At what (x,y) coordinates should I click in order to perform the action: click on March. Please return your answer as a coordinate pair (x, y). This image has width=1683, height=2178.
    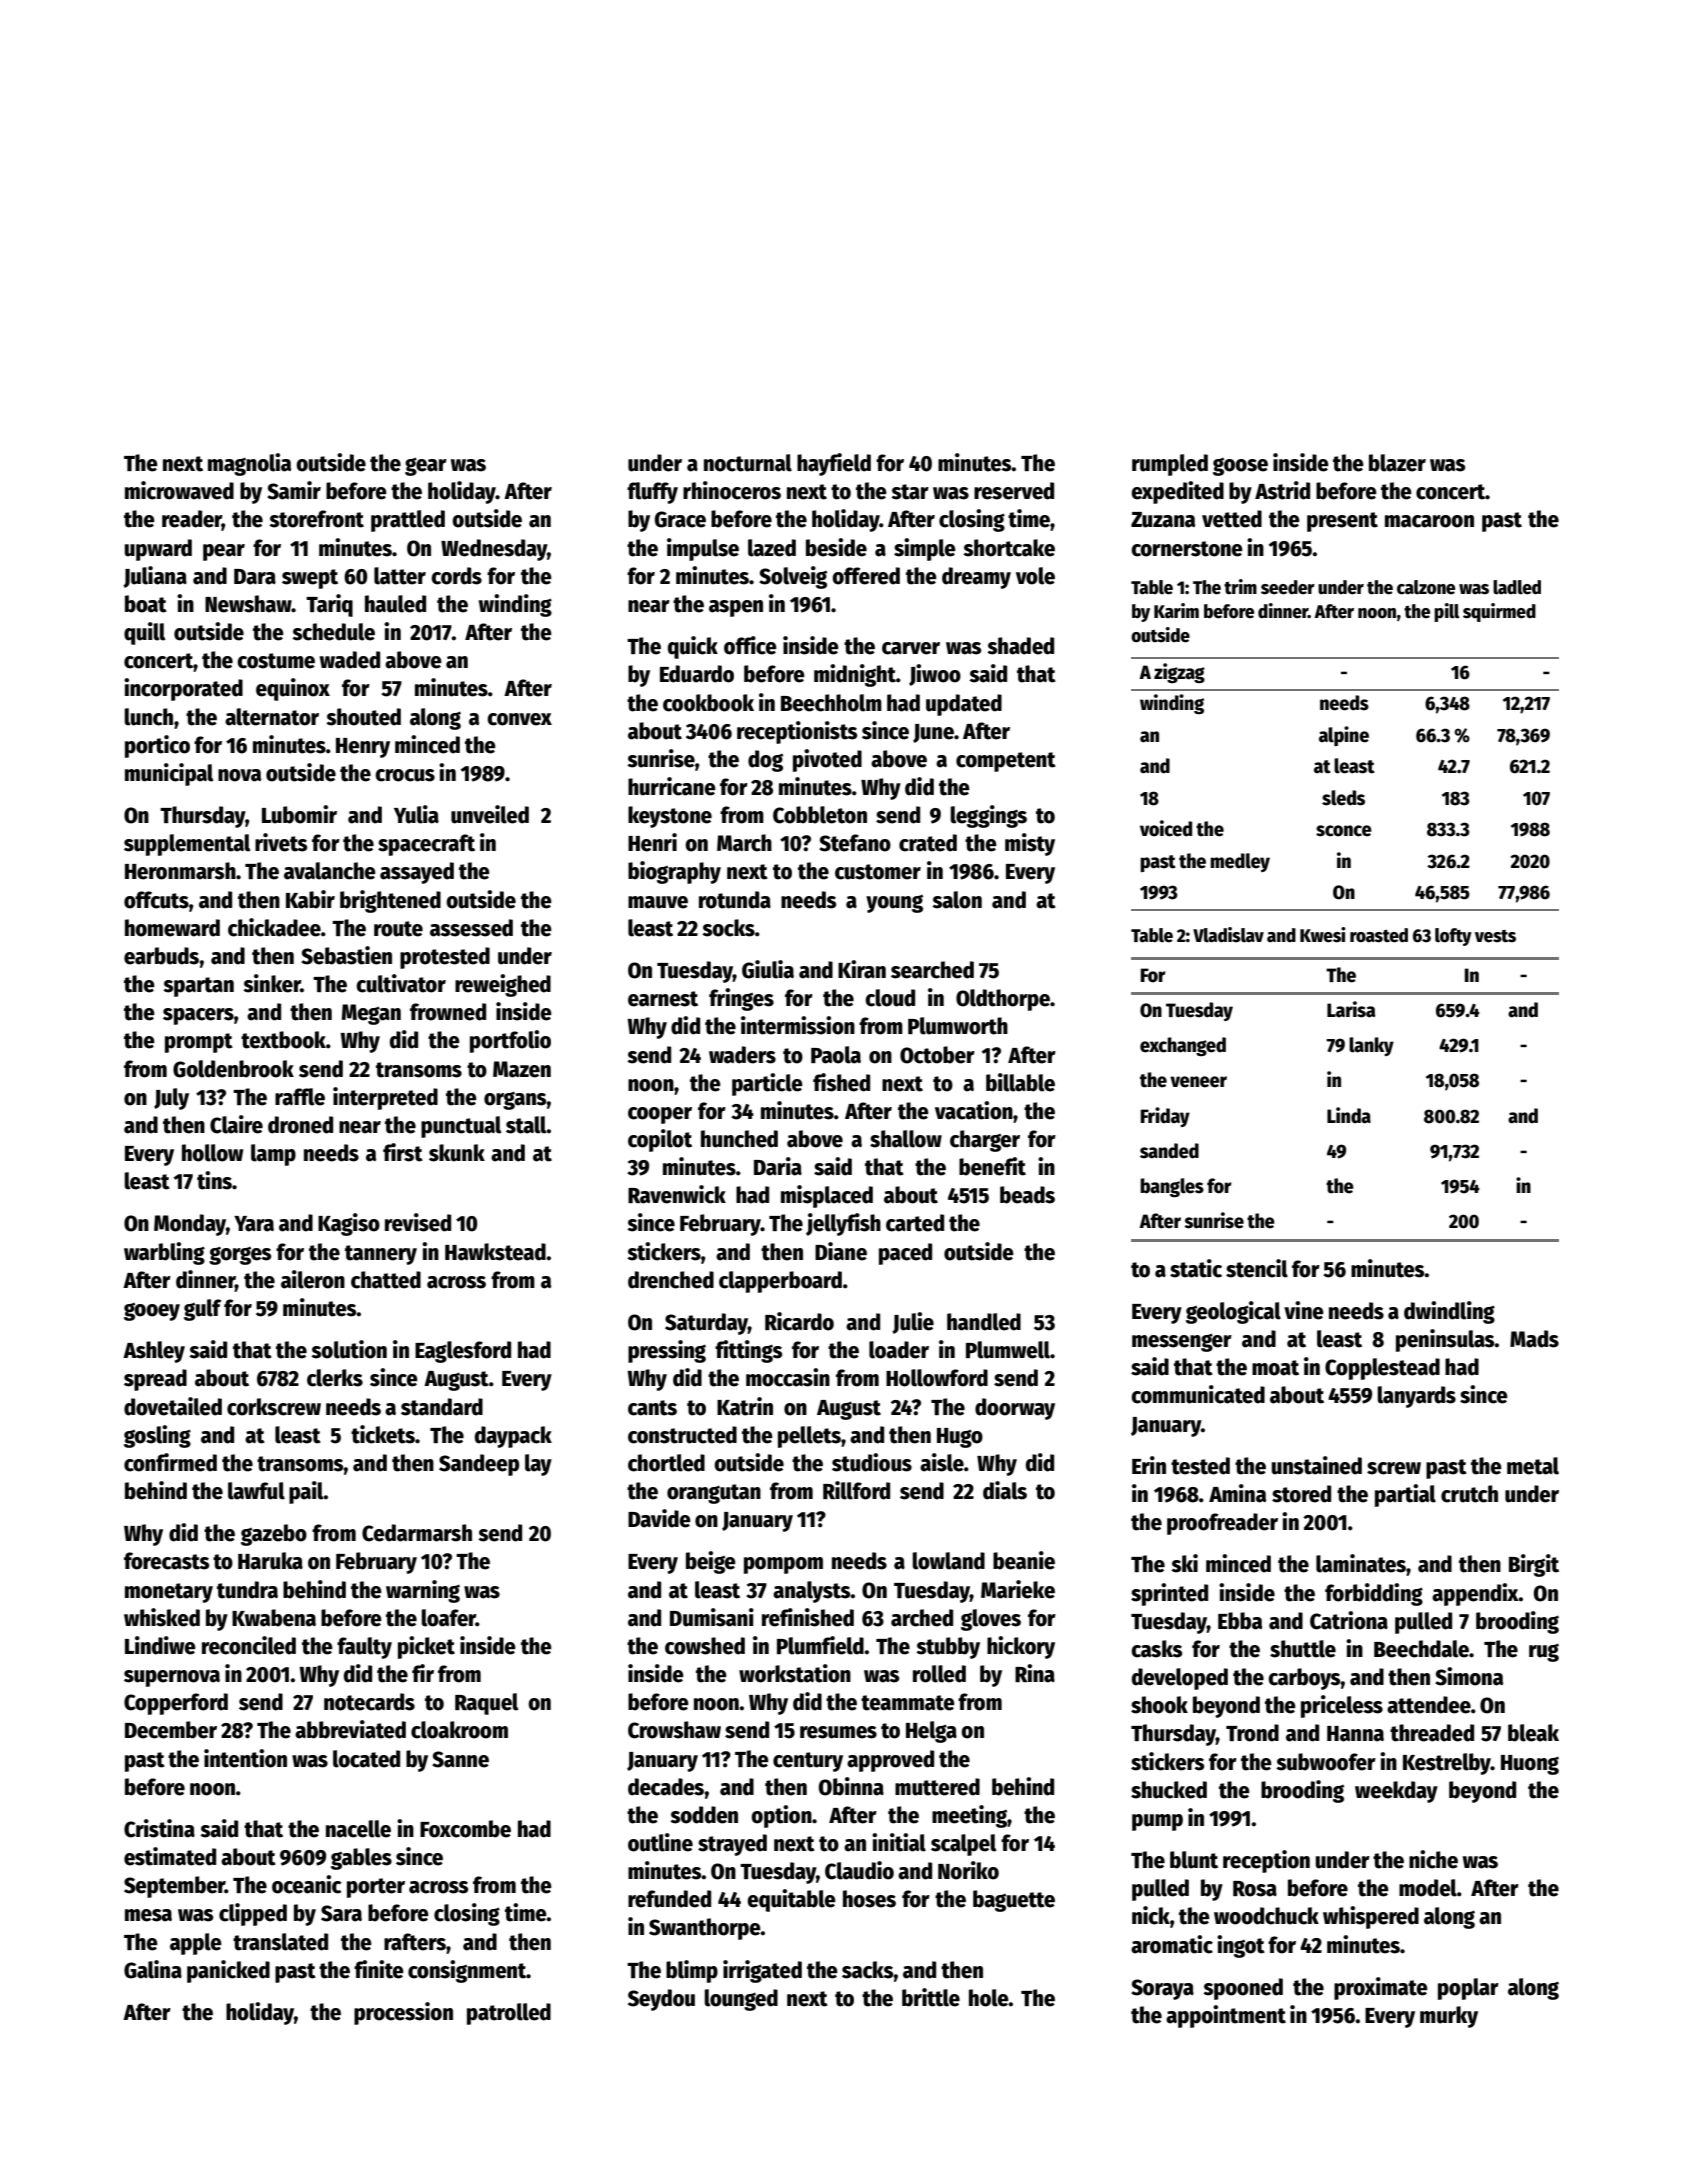
    Looking at the image, I should click on (744, 843).
